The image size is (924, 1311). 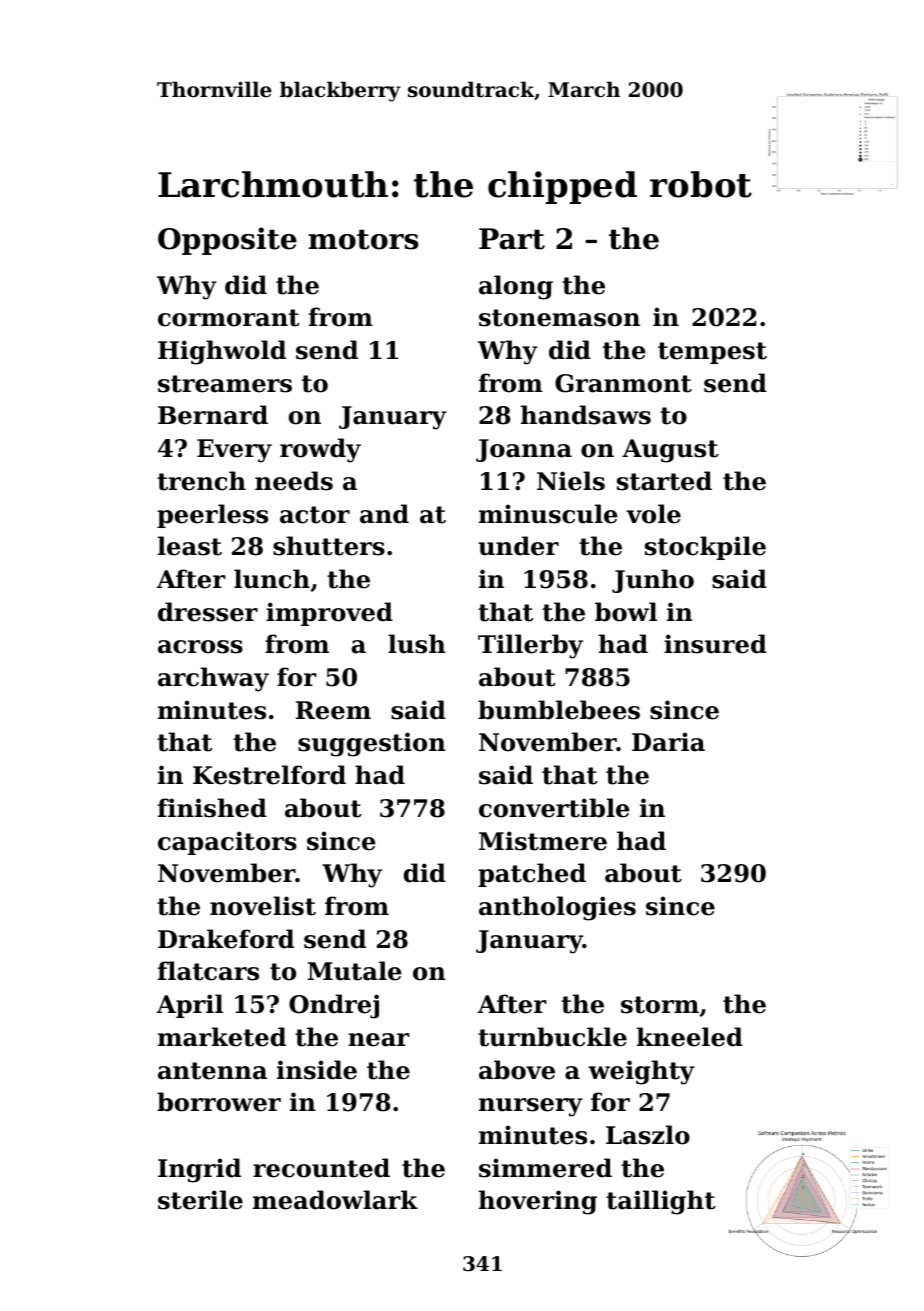 What do you see at coordinates (355, 971) in the page?
I see `Mutale` at bounding box center [355, 971].
